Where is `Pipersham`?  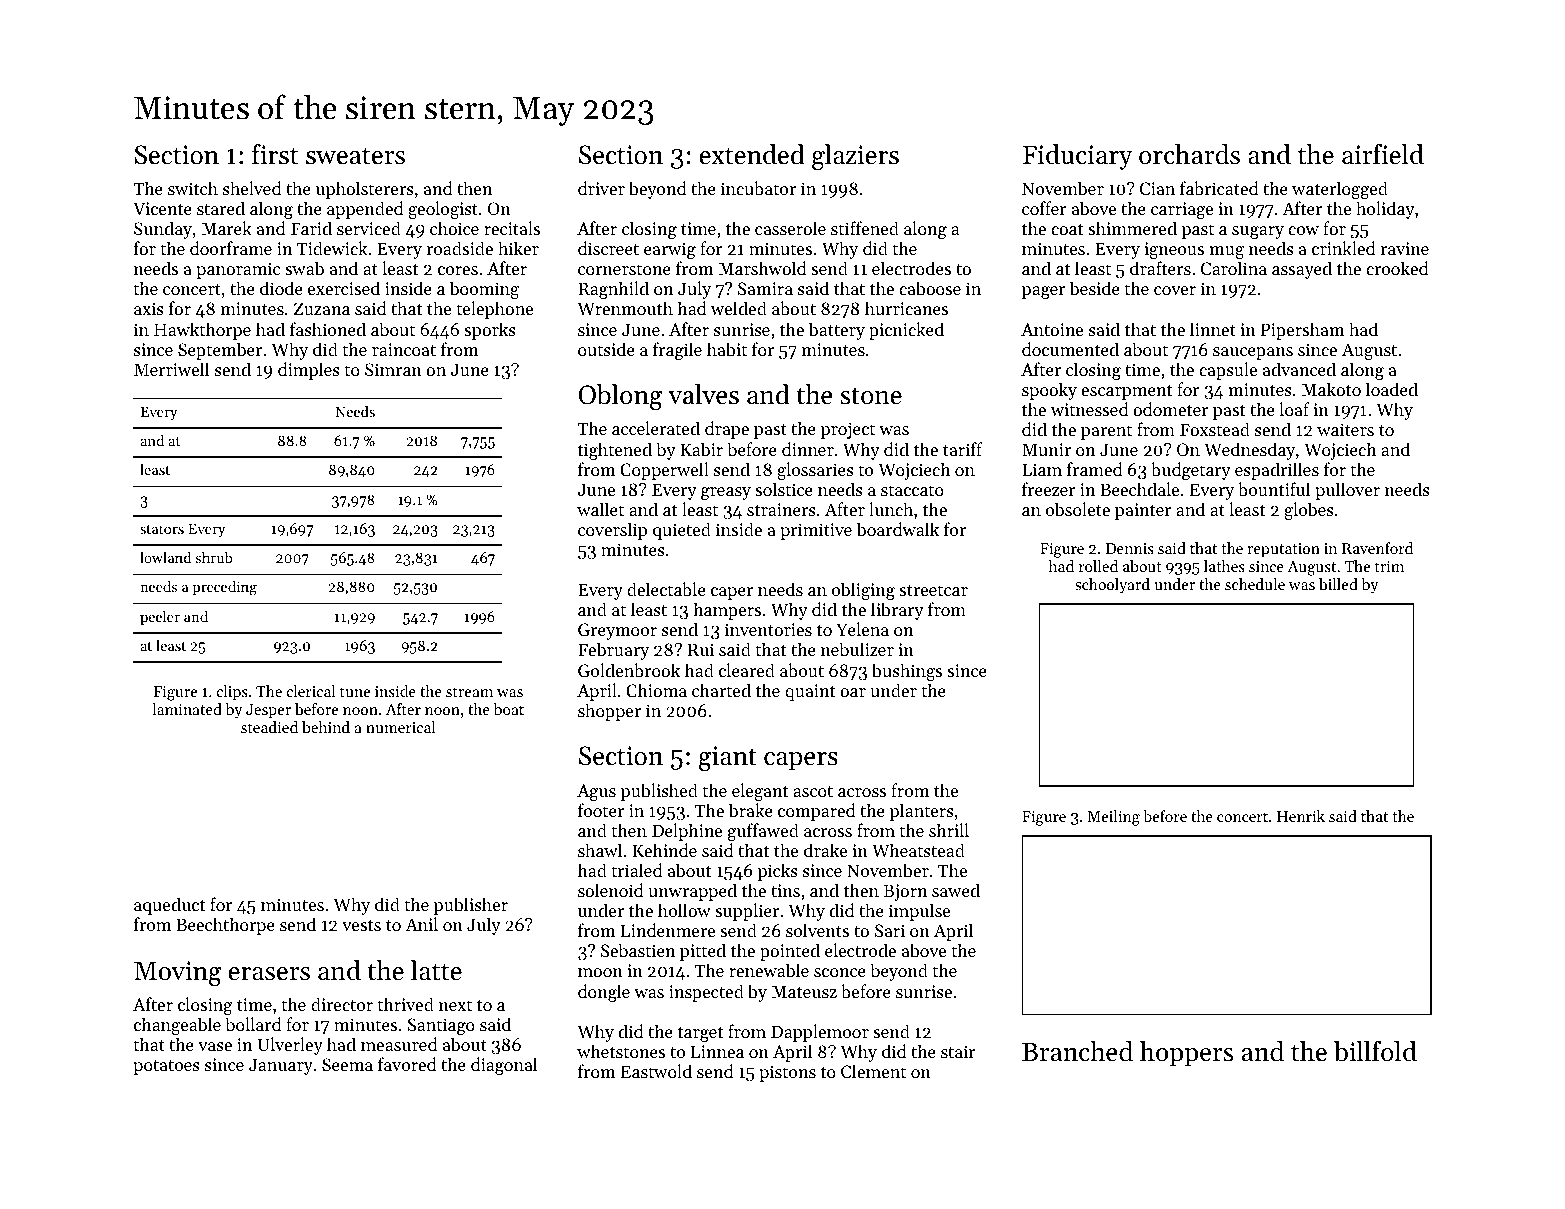
Pipersham is located at coordinates (1303, 331).
